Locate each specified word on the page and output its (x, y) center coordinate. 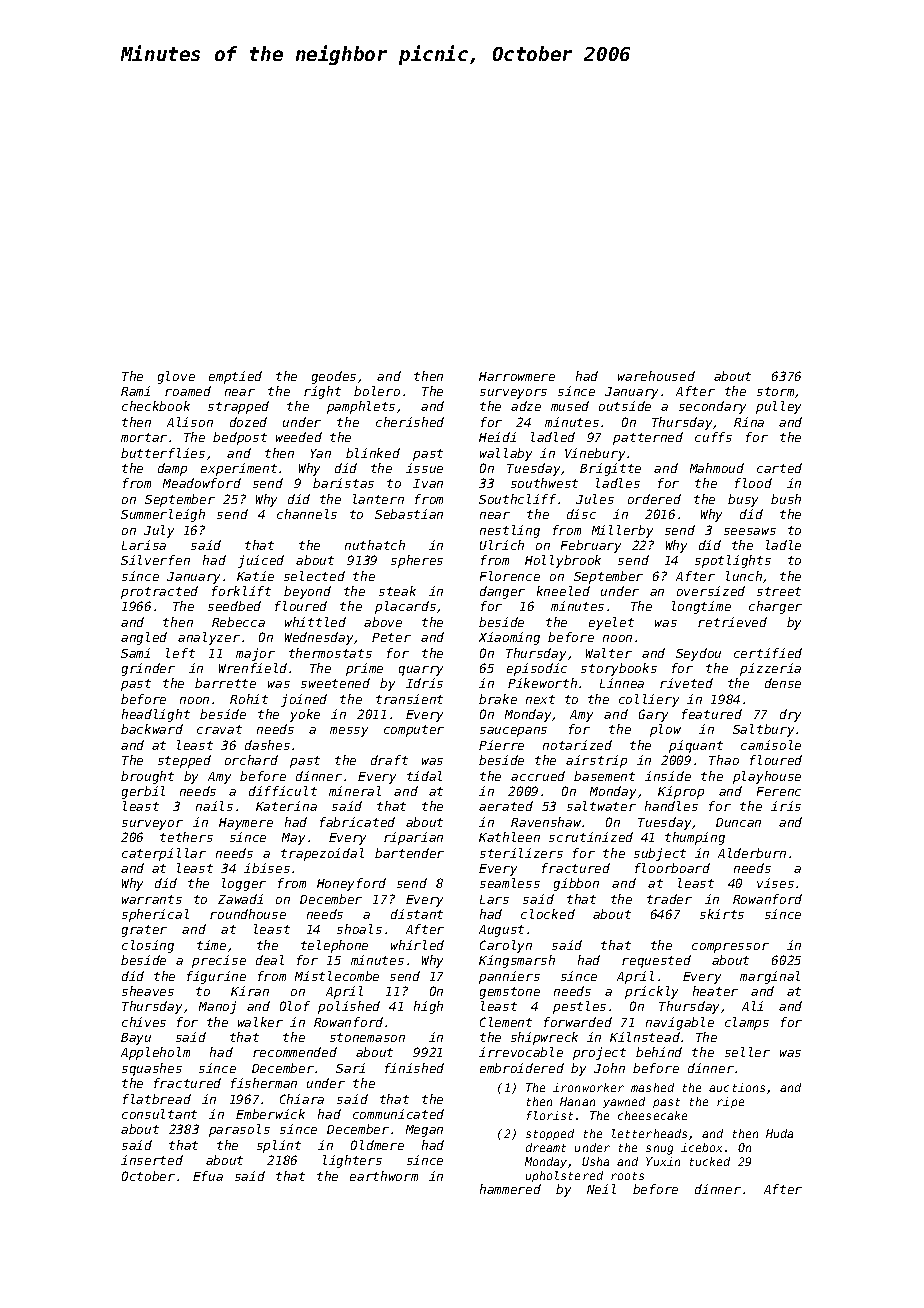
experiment (239, 469)
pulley (778, 407)
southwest (544, 483)
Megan (424, 1131)
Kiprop (681, 792)
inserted (152, 1160)
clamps (747, 1023)
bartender (409, 853)
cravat (219, 729)
